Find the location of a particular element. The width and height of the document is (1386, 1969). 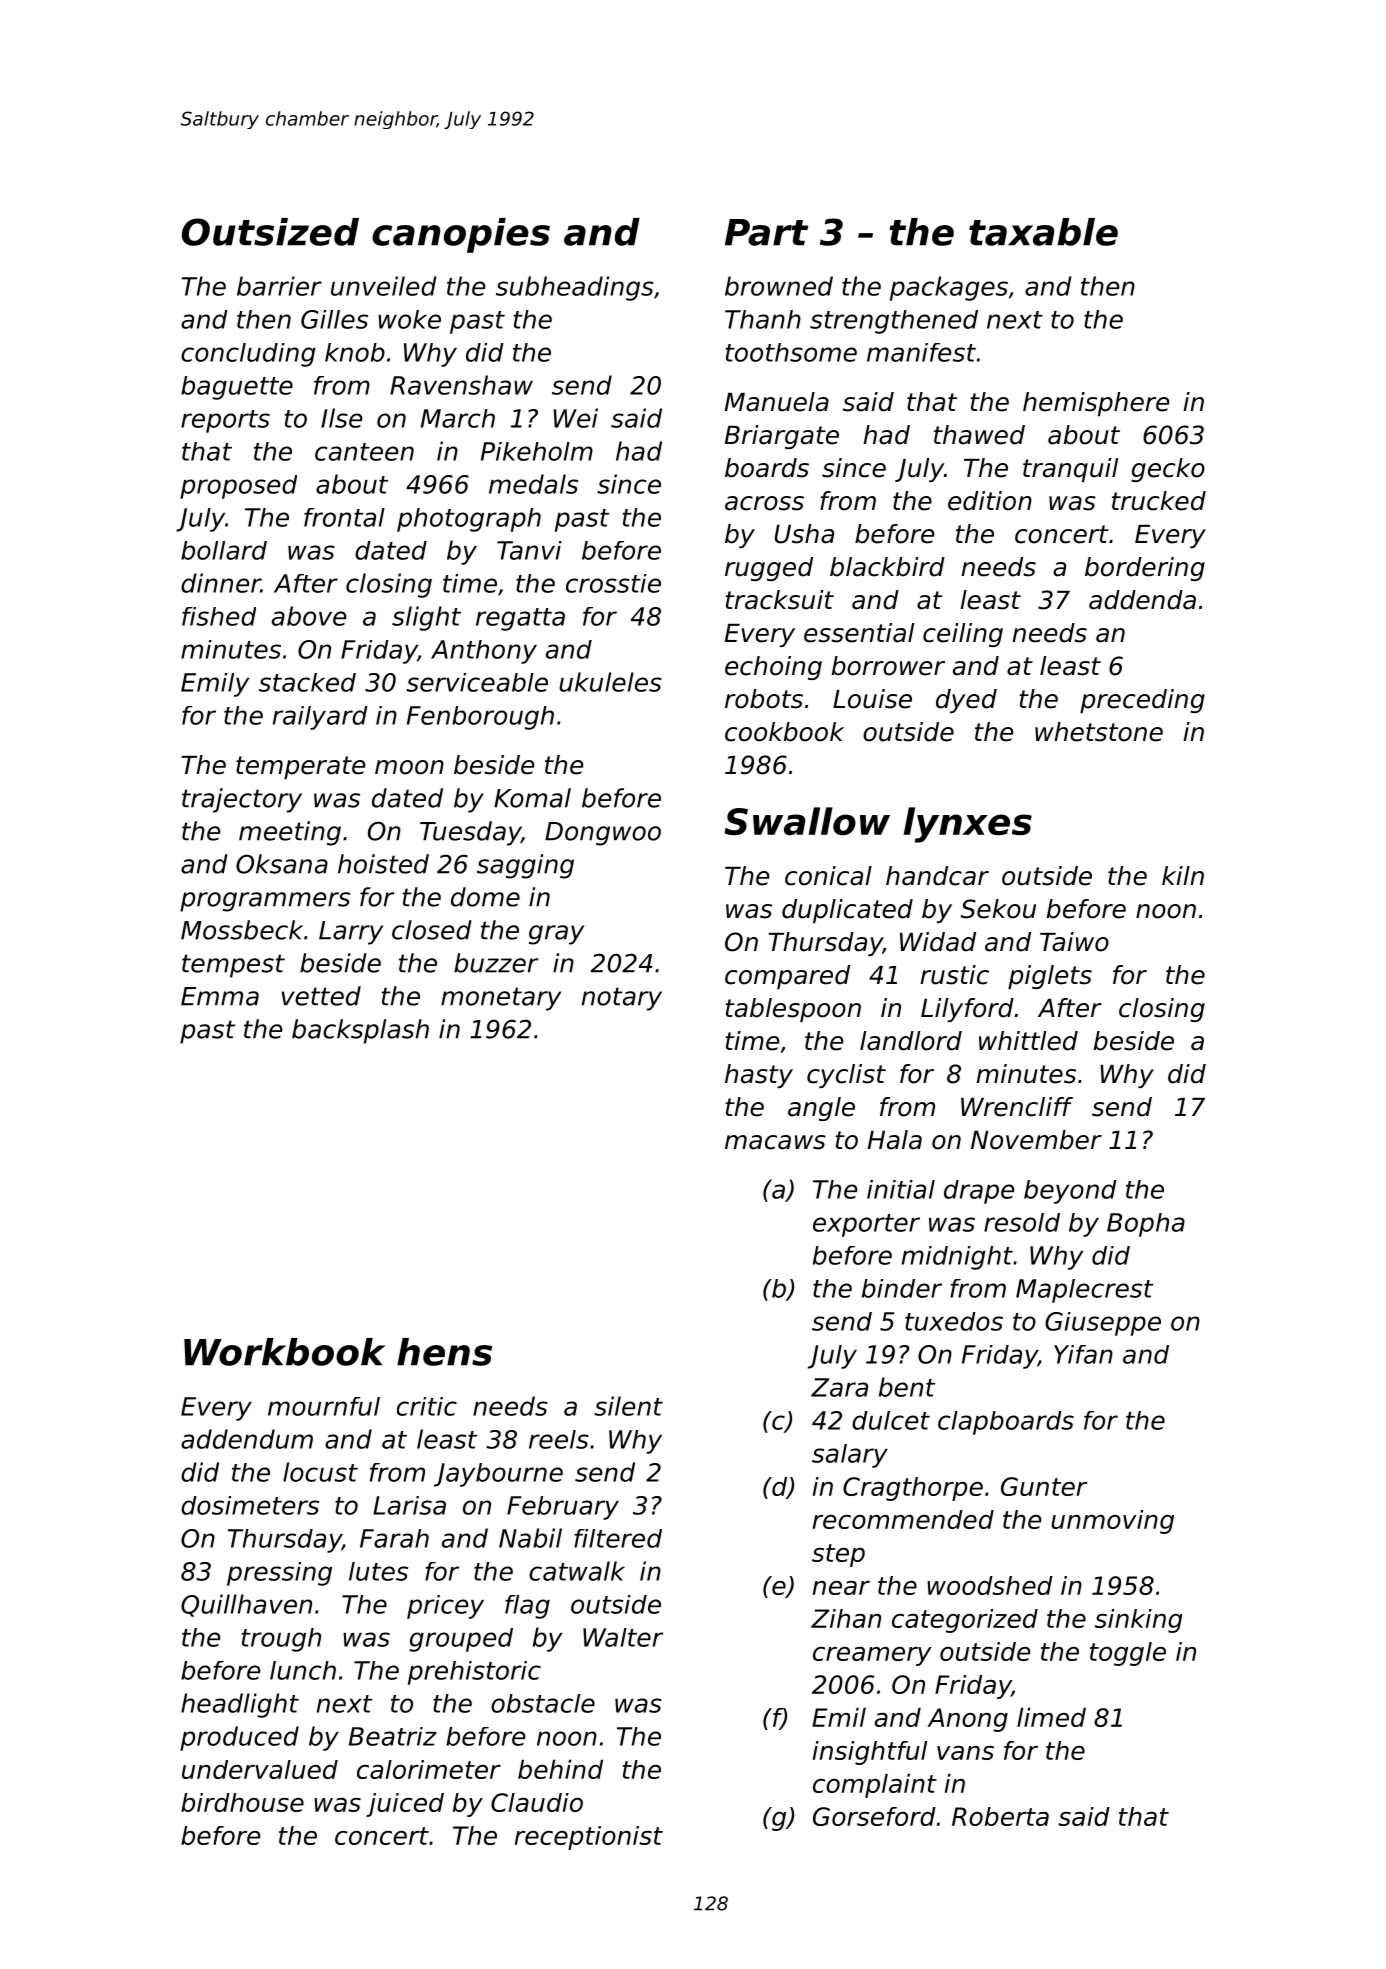

addenda is located at coordinates (1142, 600).
